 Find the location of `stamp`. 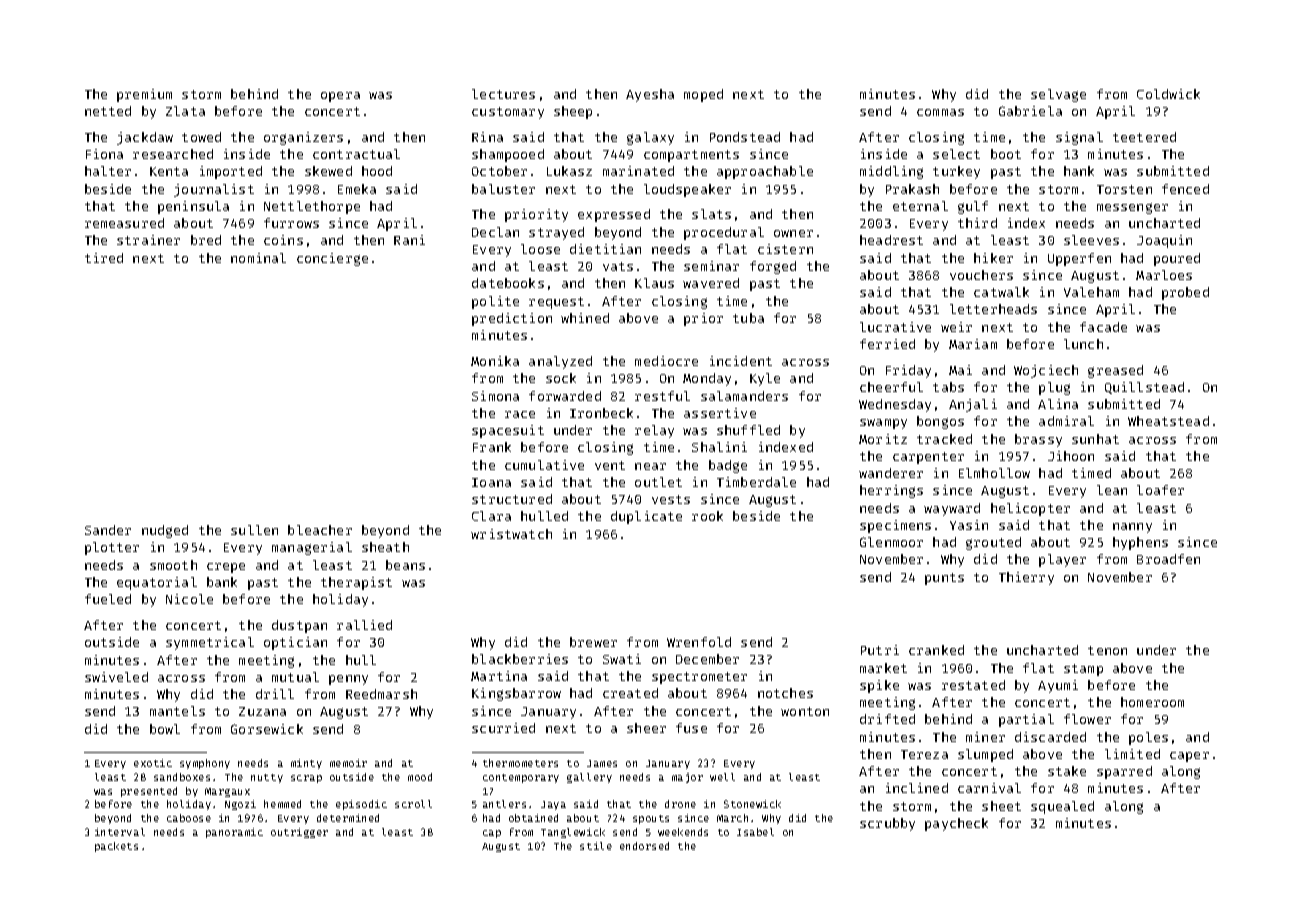

stamp is located at coordinates (1083, 670).
